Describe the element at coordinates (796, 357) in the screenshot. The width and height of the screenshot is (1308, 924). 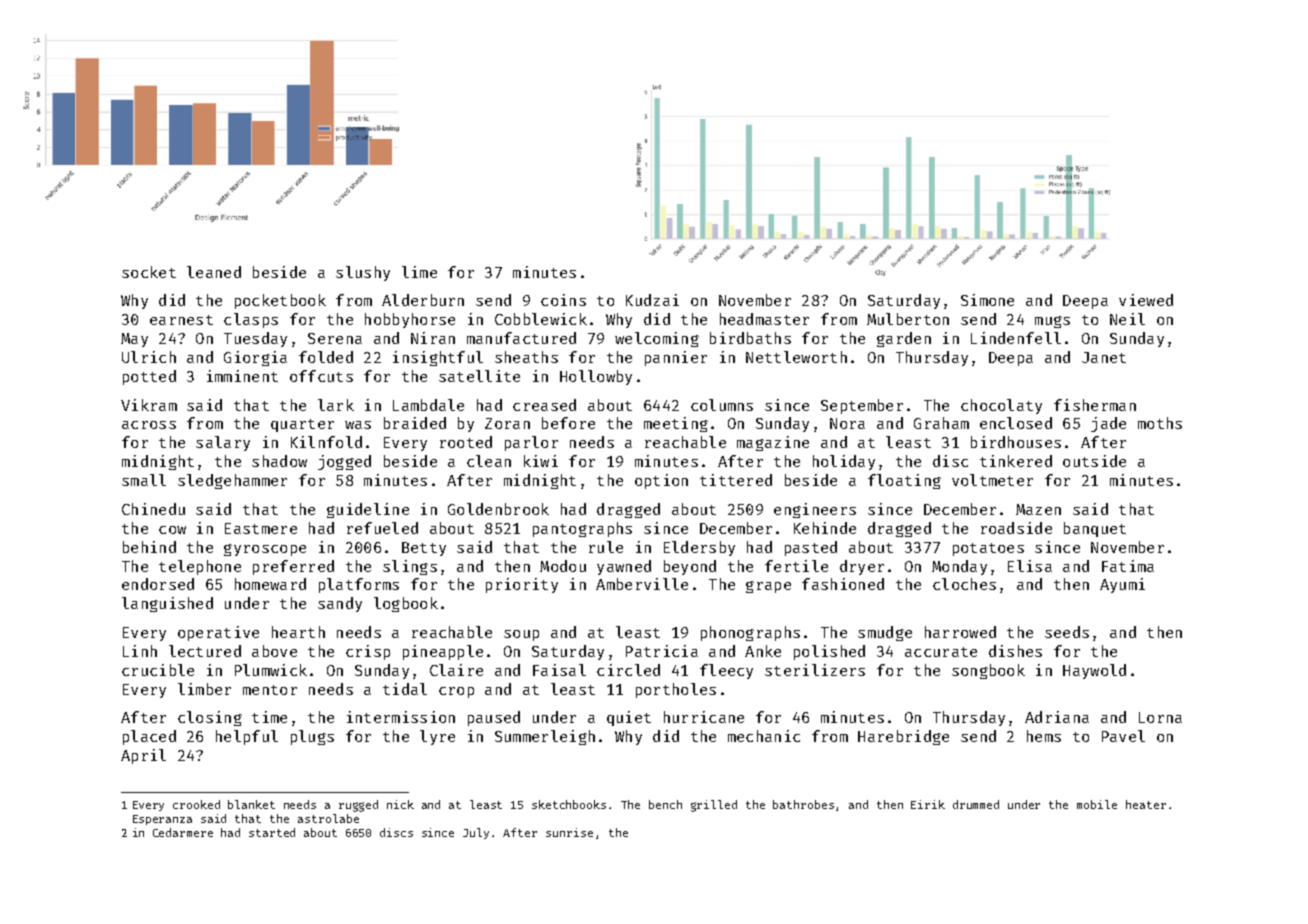
I see `Nettleworth` at that location.
